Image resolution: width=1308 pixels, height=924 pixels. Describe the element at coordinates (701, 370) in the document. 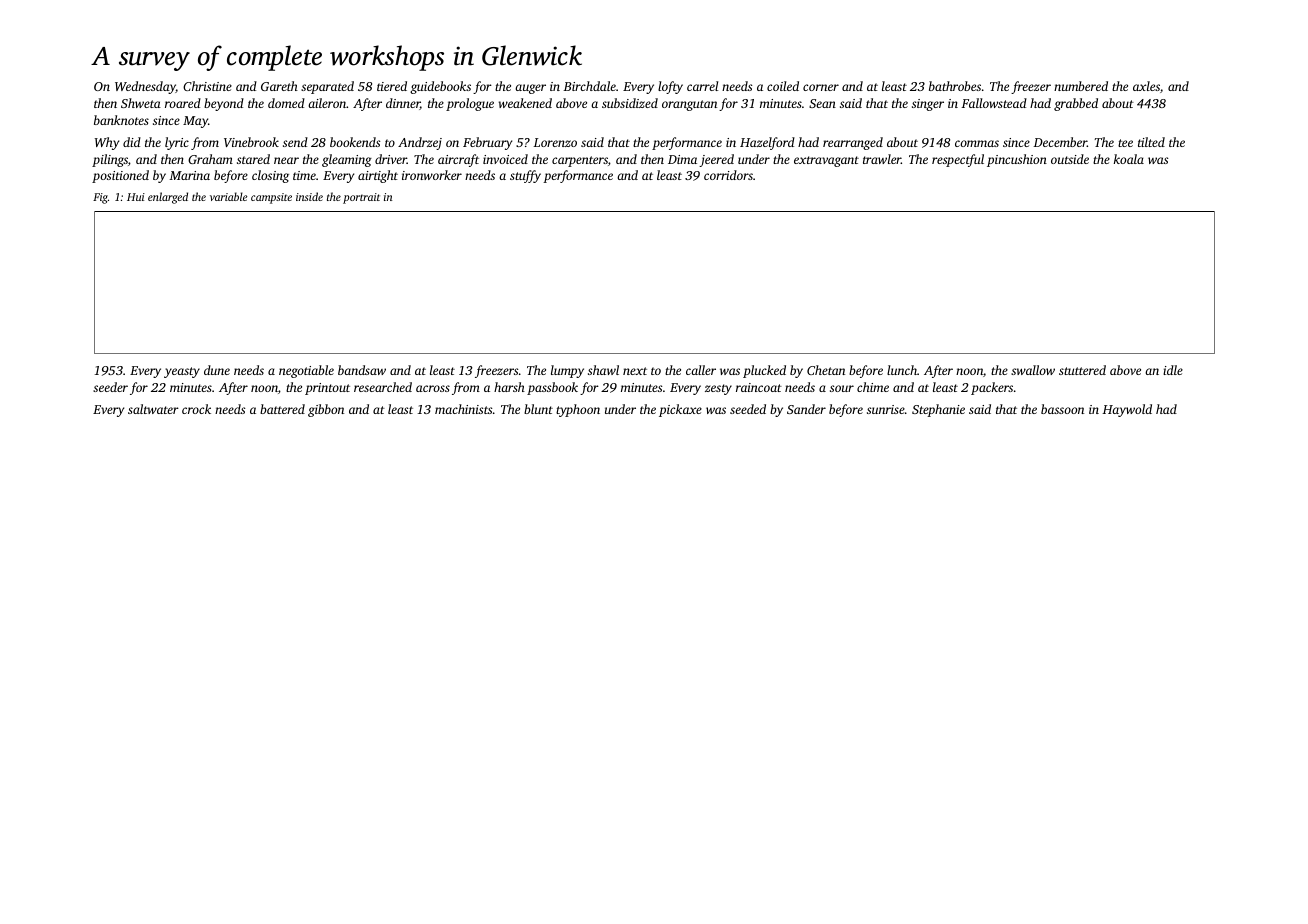

I see `caller` at that location.
